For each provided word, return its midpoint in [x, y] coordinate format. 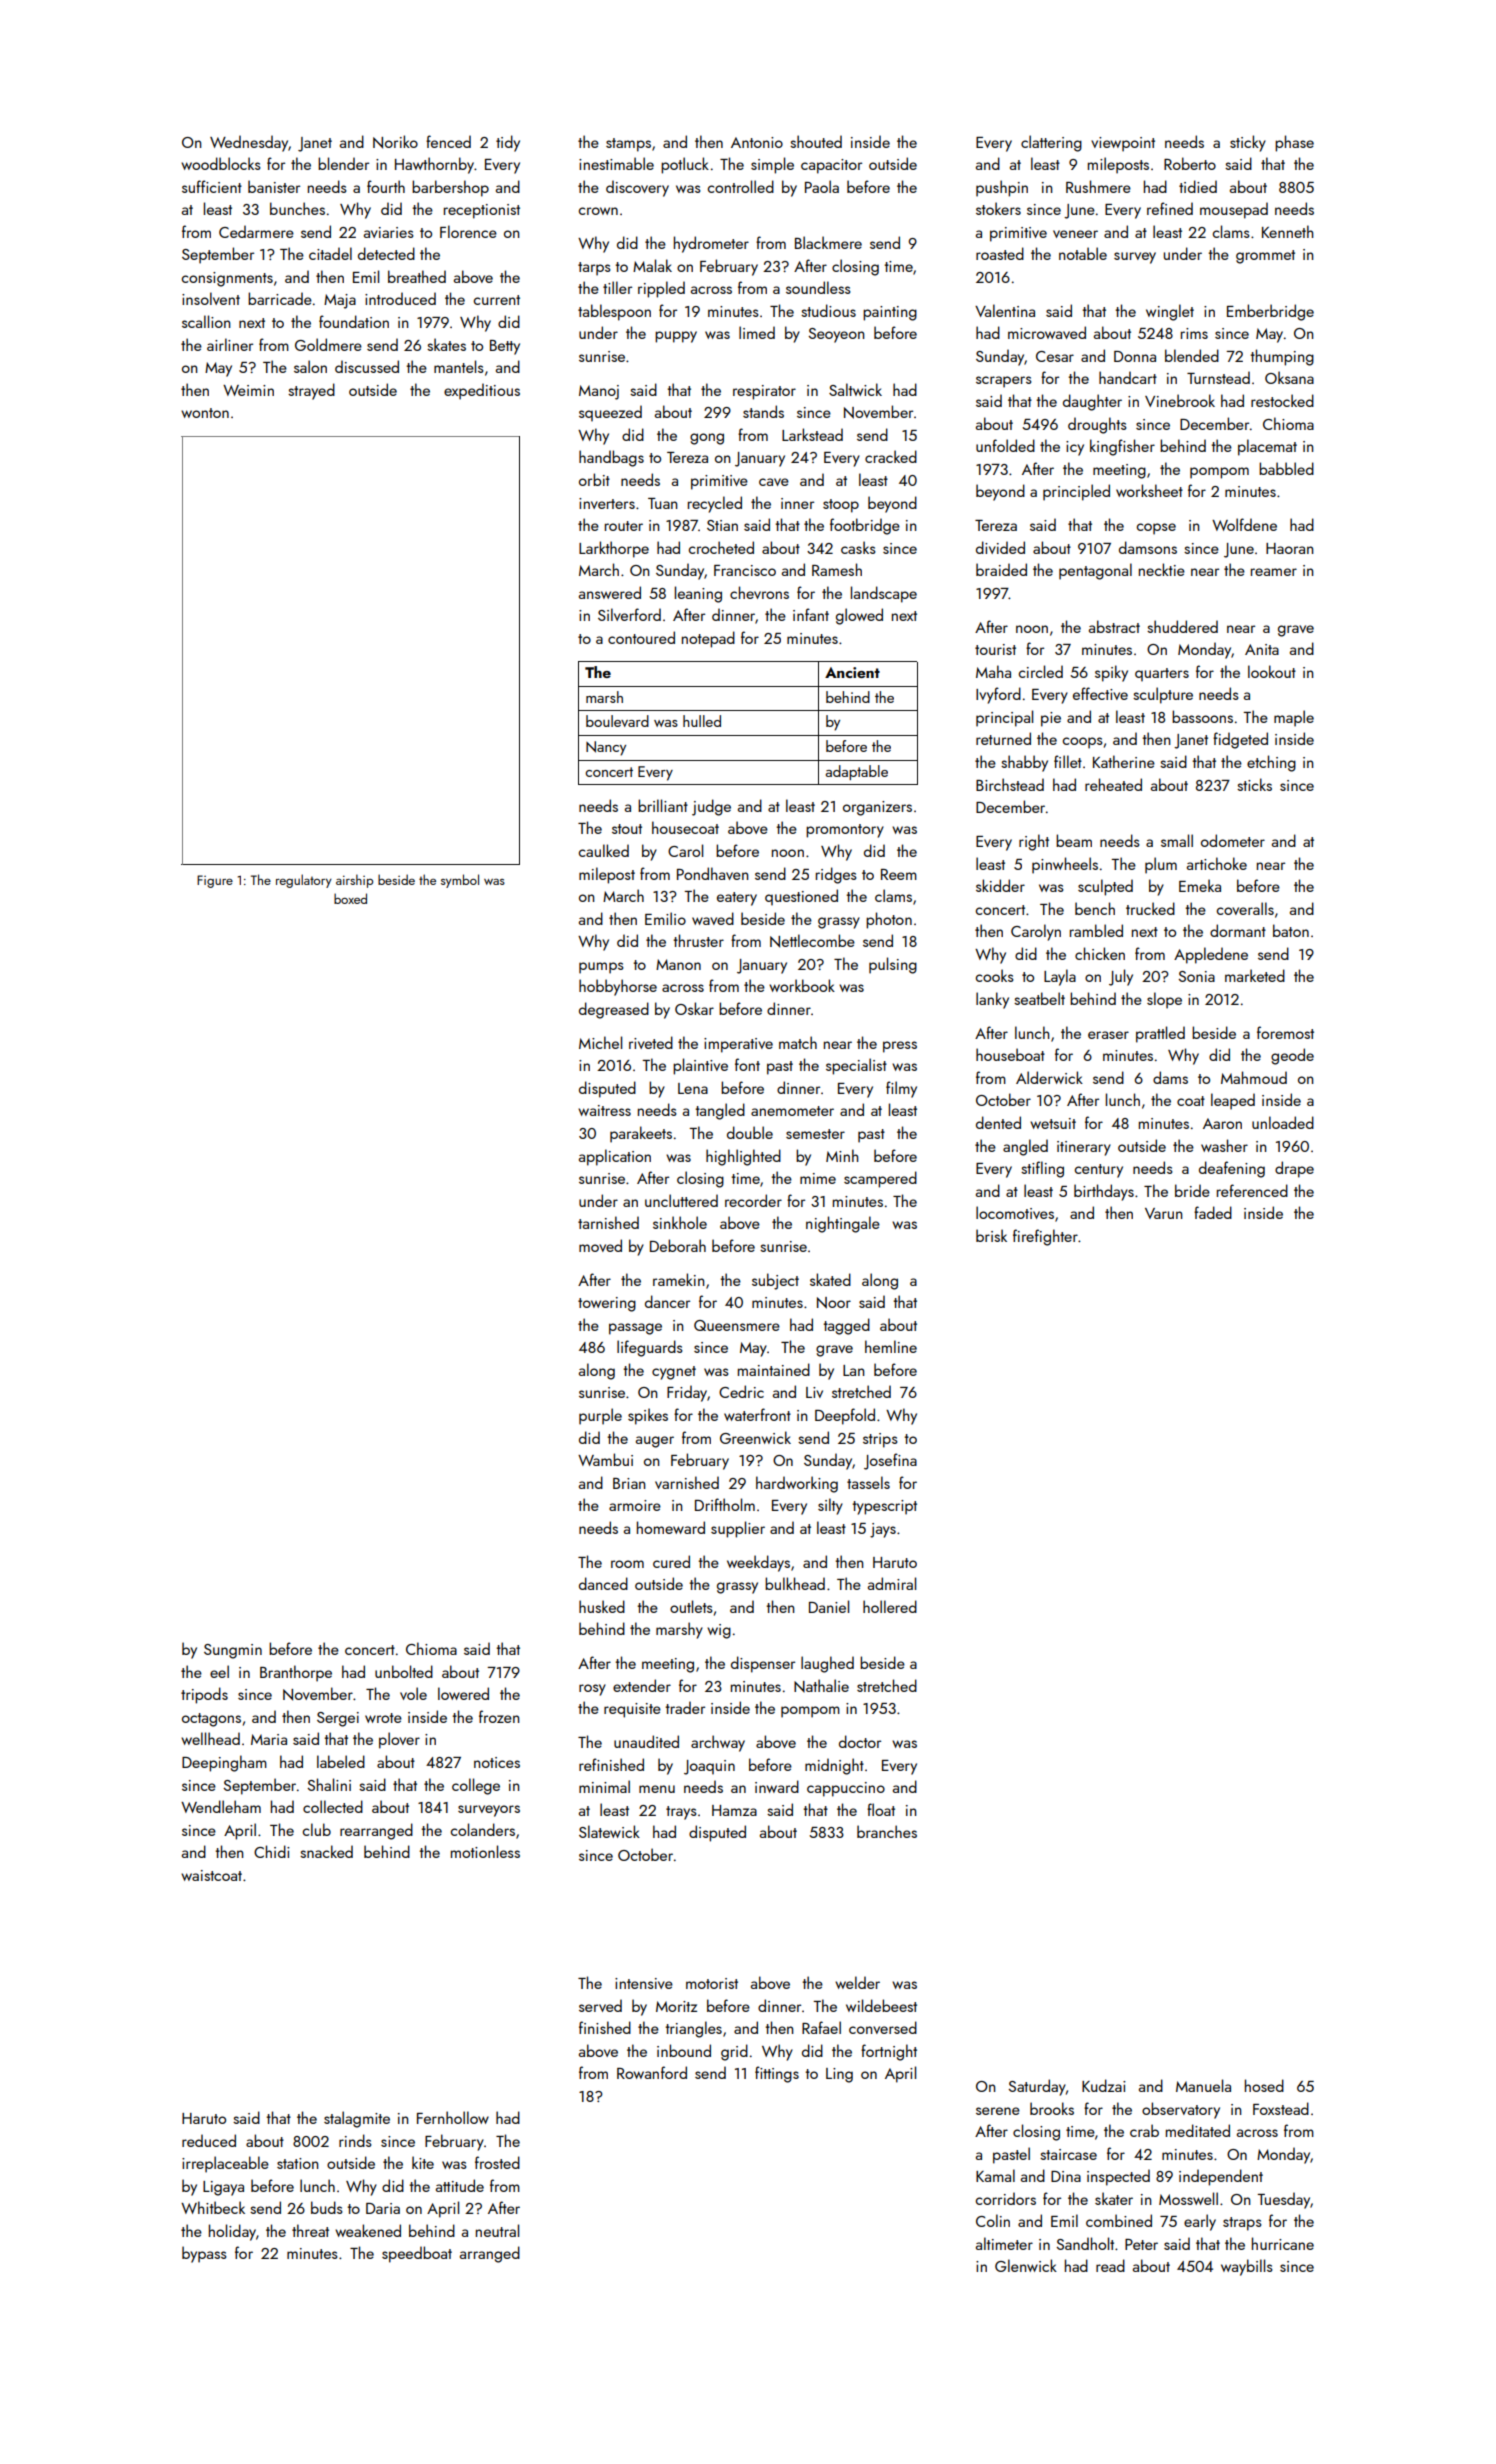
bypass [204, 2254]
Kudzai [1104, 2085]
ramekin [678, 1279]
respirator [764, 392]
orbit [594, 479]
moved [600, 1245]
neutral [497, 2230]
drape [1294, 1169]
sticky [1248, 143]
